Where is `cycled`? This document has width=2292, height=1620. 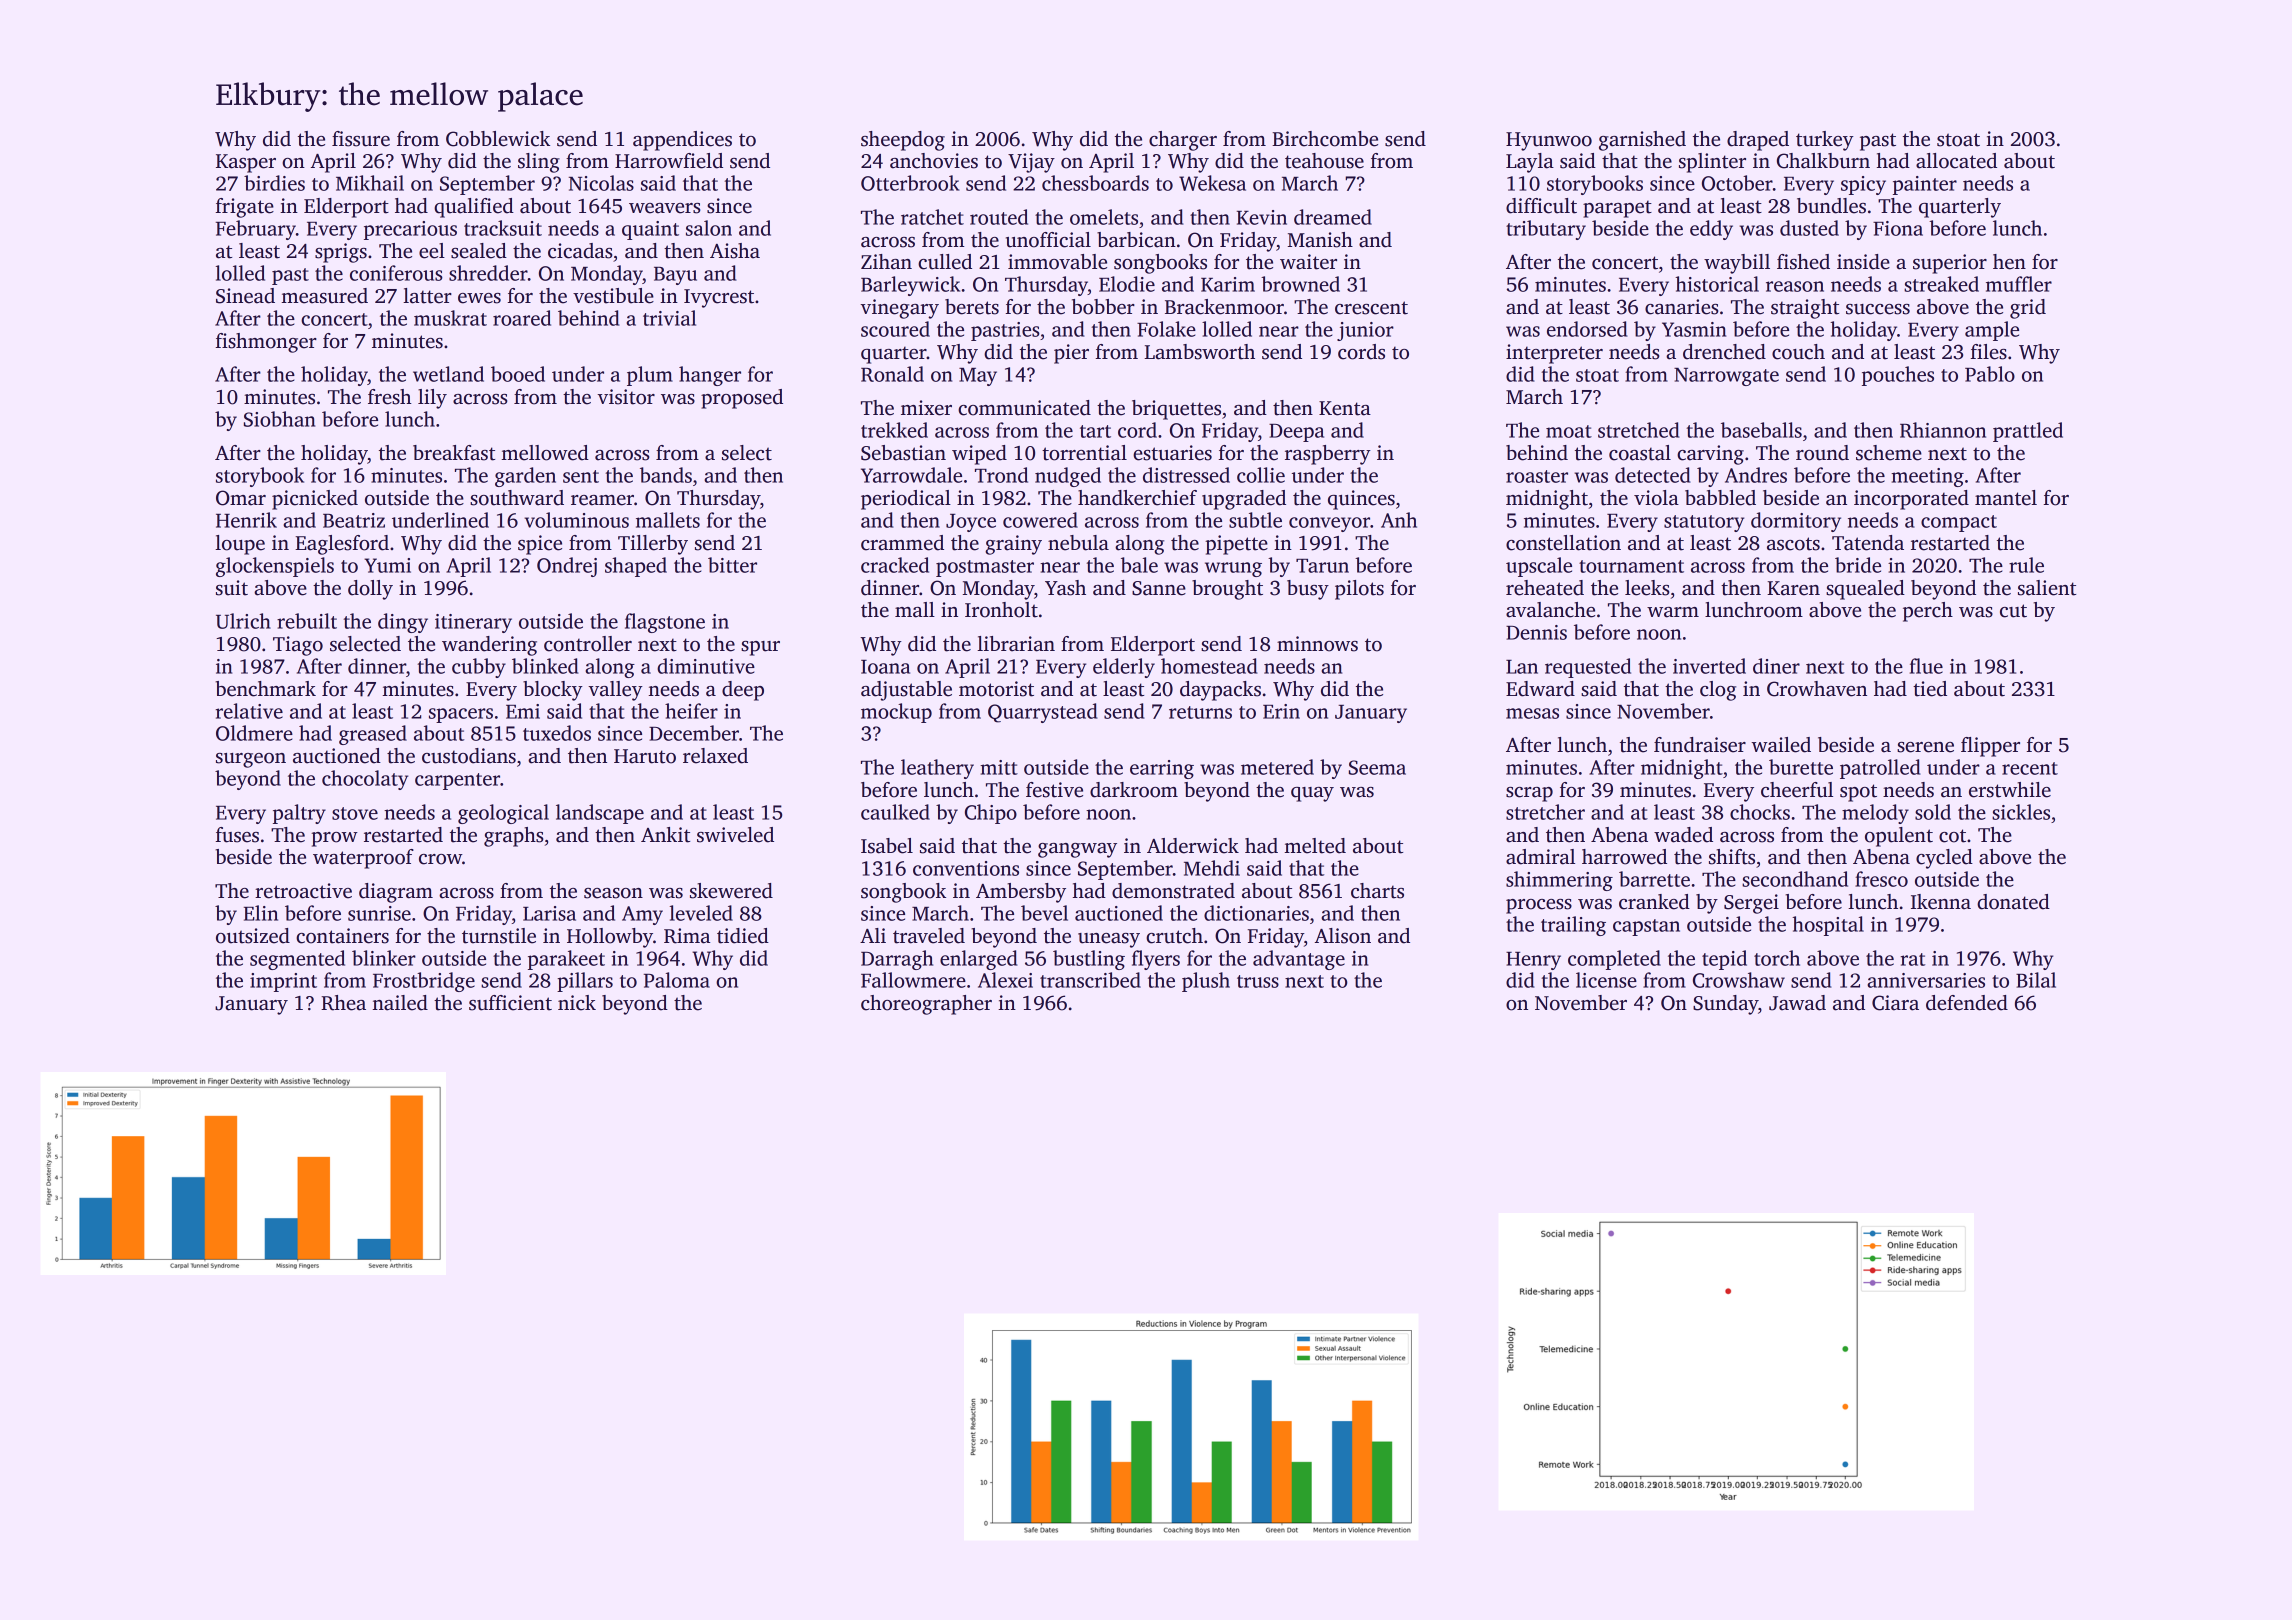
cycled is located at coordinates (1944, 859).
